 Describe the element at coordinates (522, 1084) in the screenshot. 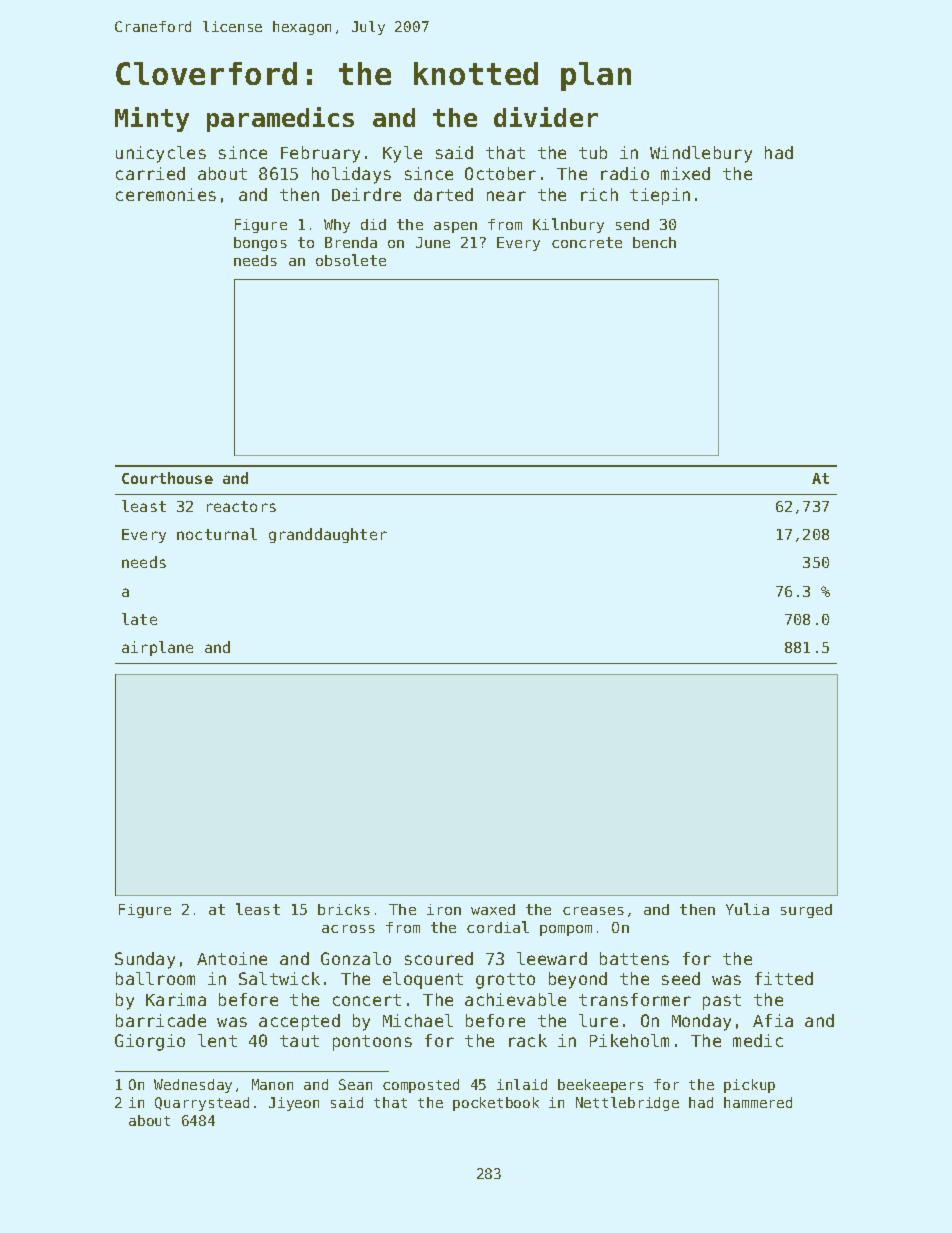

I see `inlaid` at that location.
